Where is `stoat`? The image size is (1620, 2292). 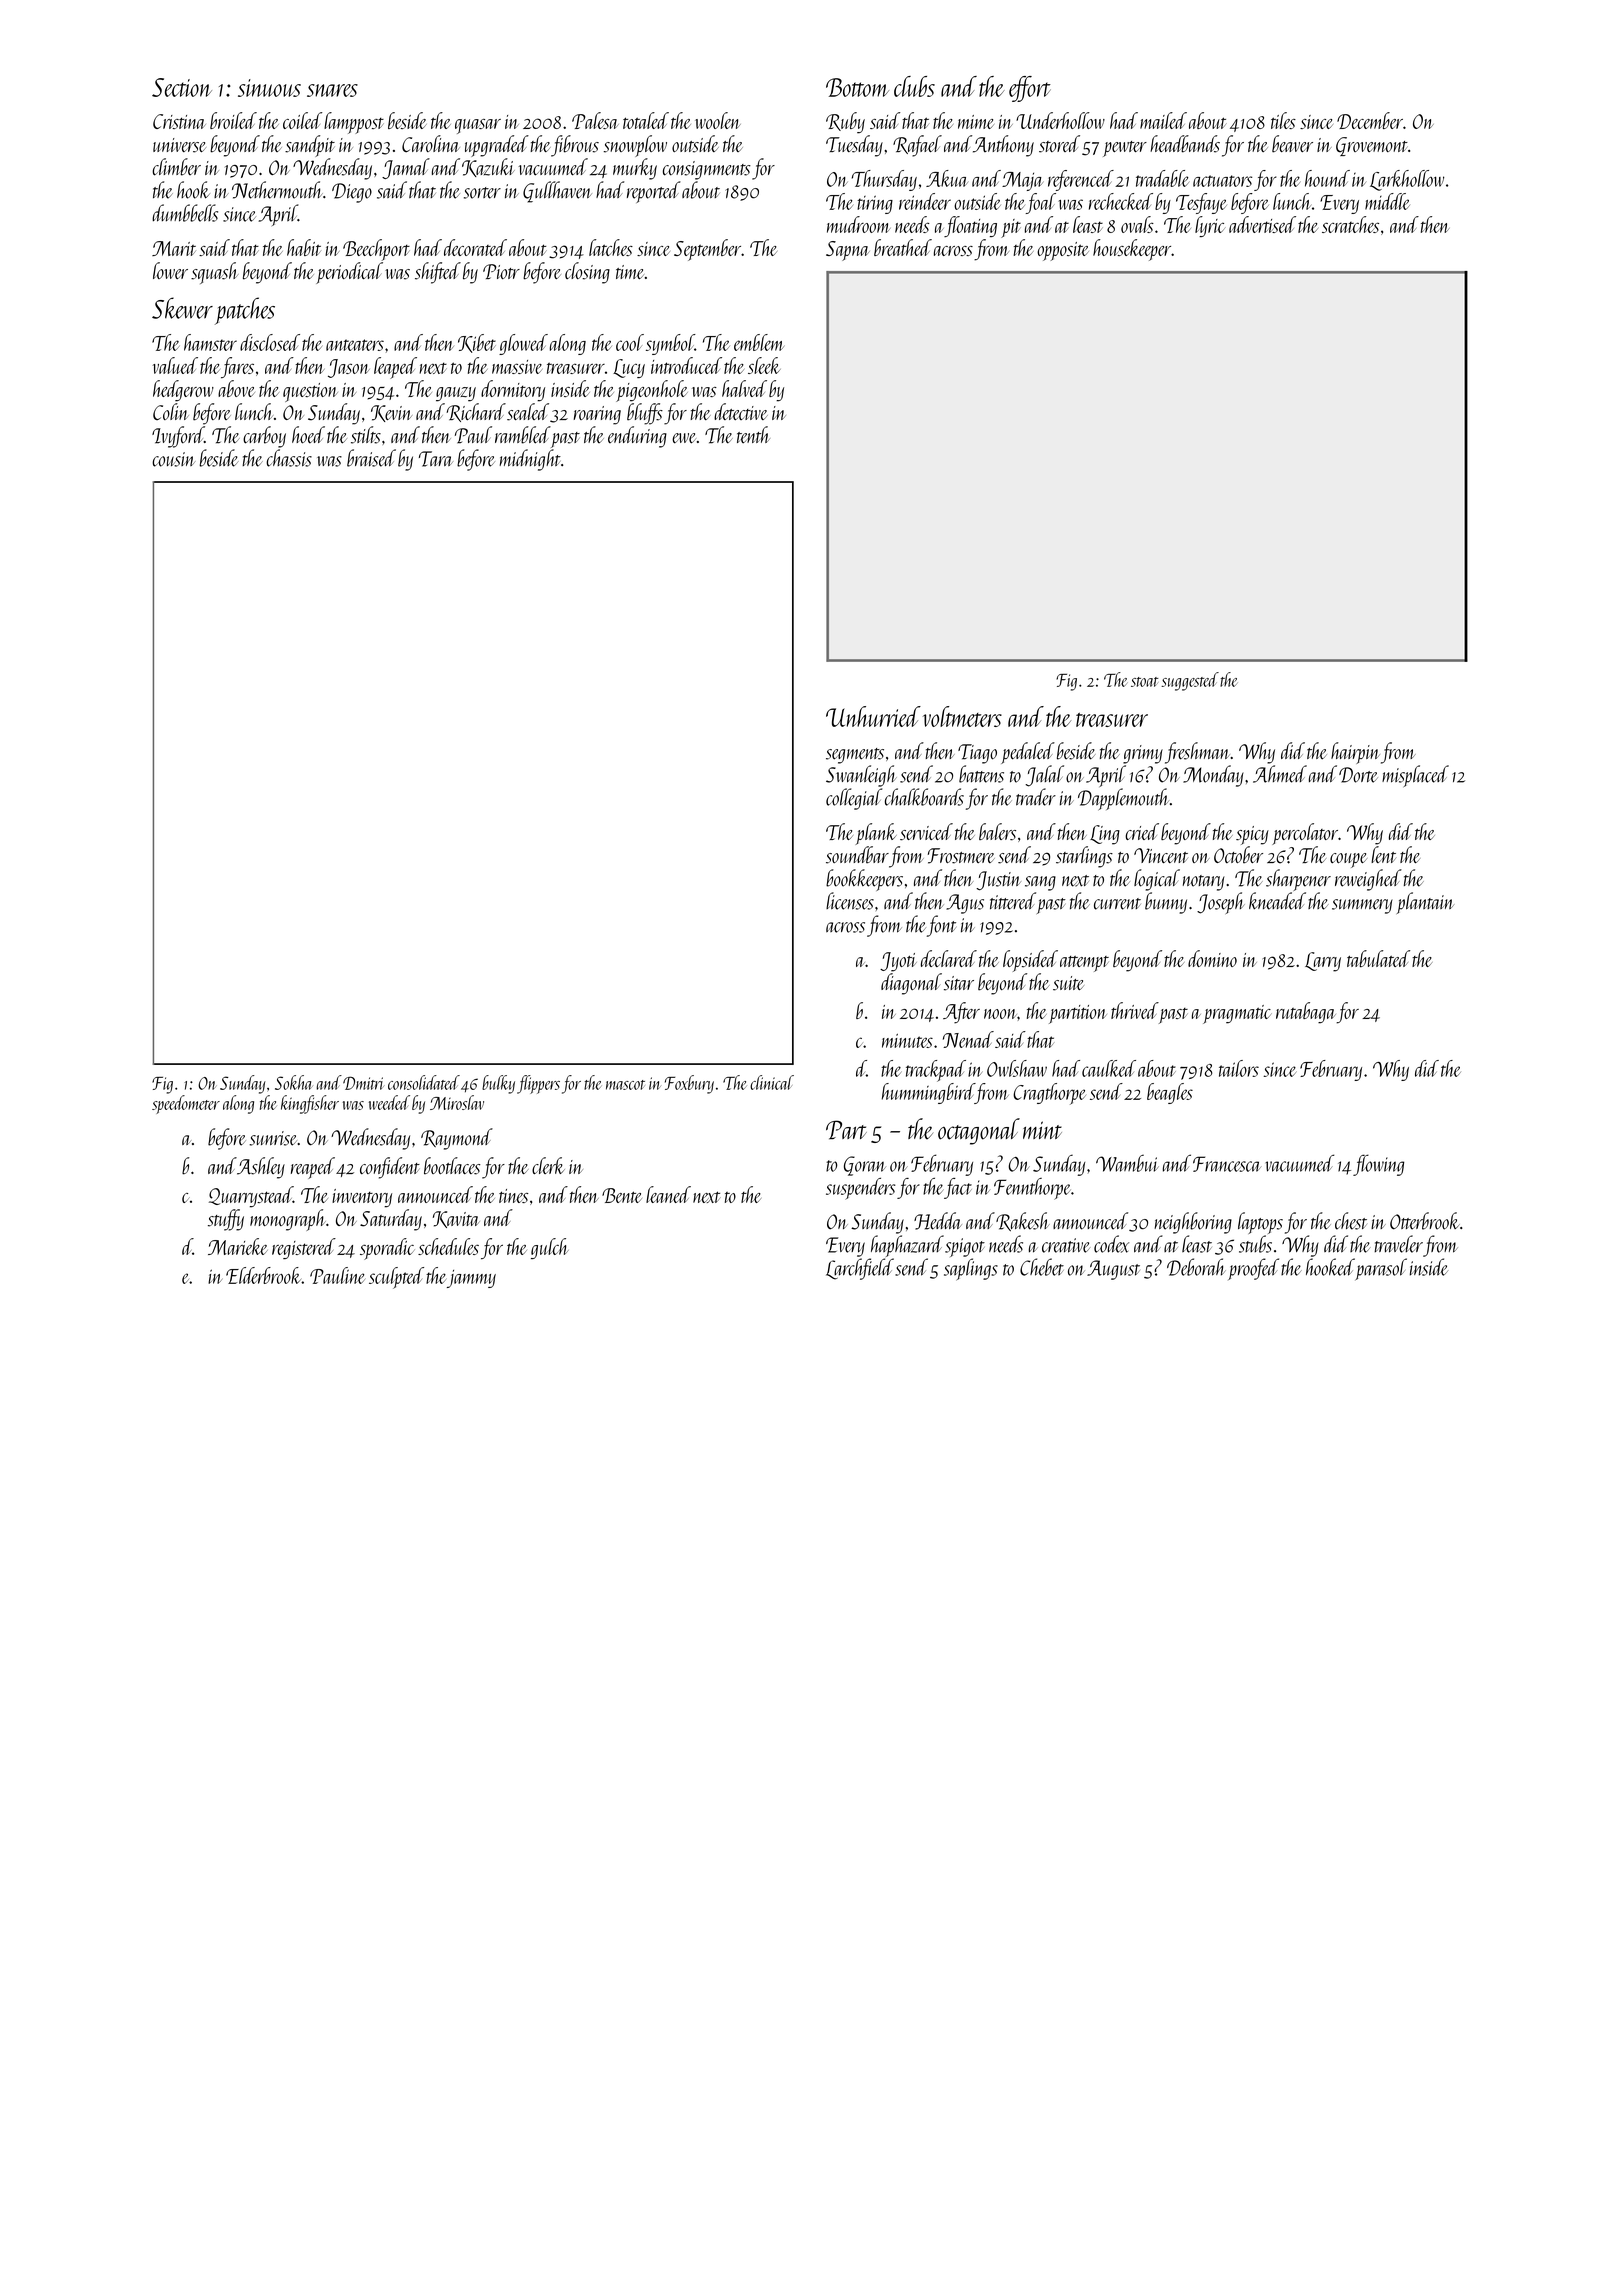 stoat is located at coordinates (1145, 682).
